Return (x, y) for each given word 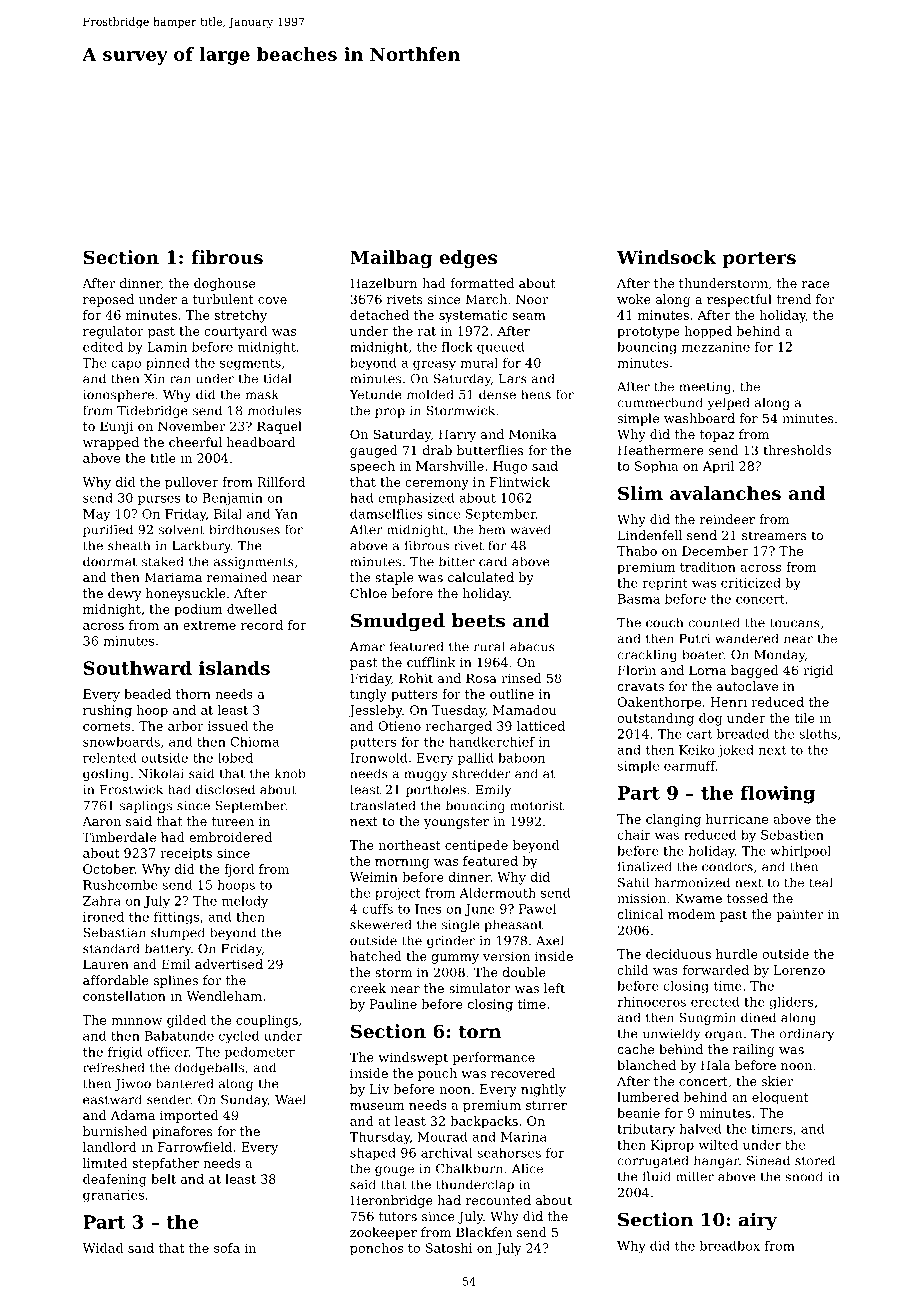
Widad (102, 1248)
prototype (648, 333)
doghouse (224, 284)
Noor (532, 299)
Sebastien (792, 835)
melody (245, 902)
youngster (456, 823)
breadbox (730, 1246)
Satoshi (449, 1248)
